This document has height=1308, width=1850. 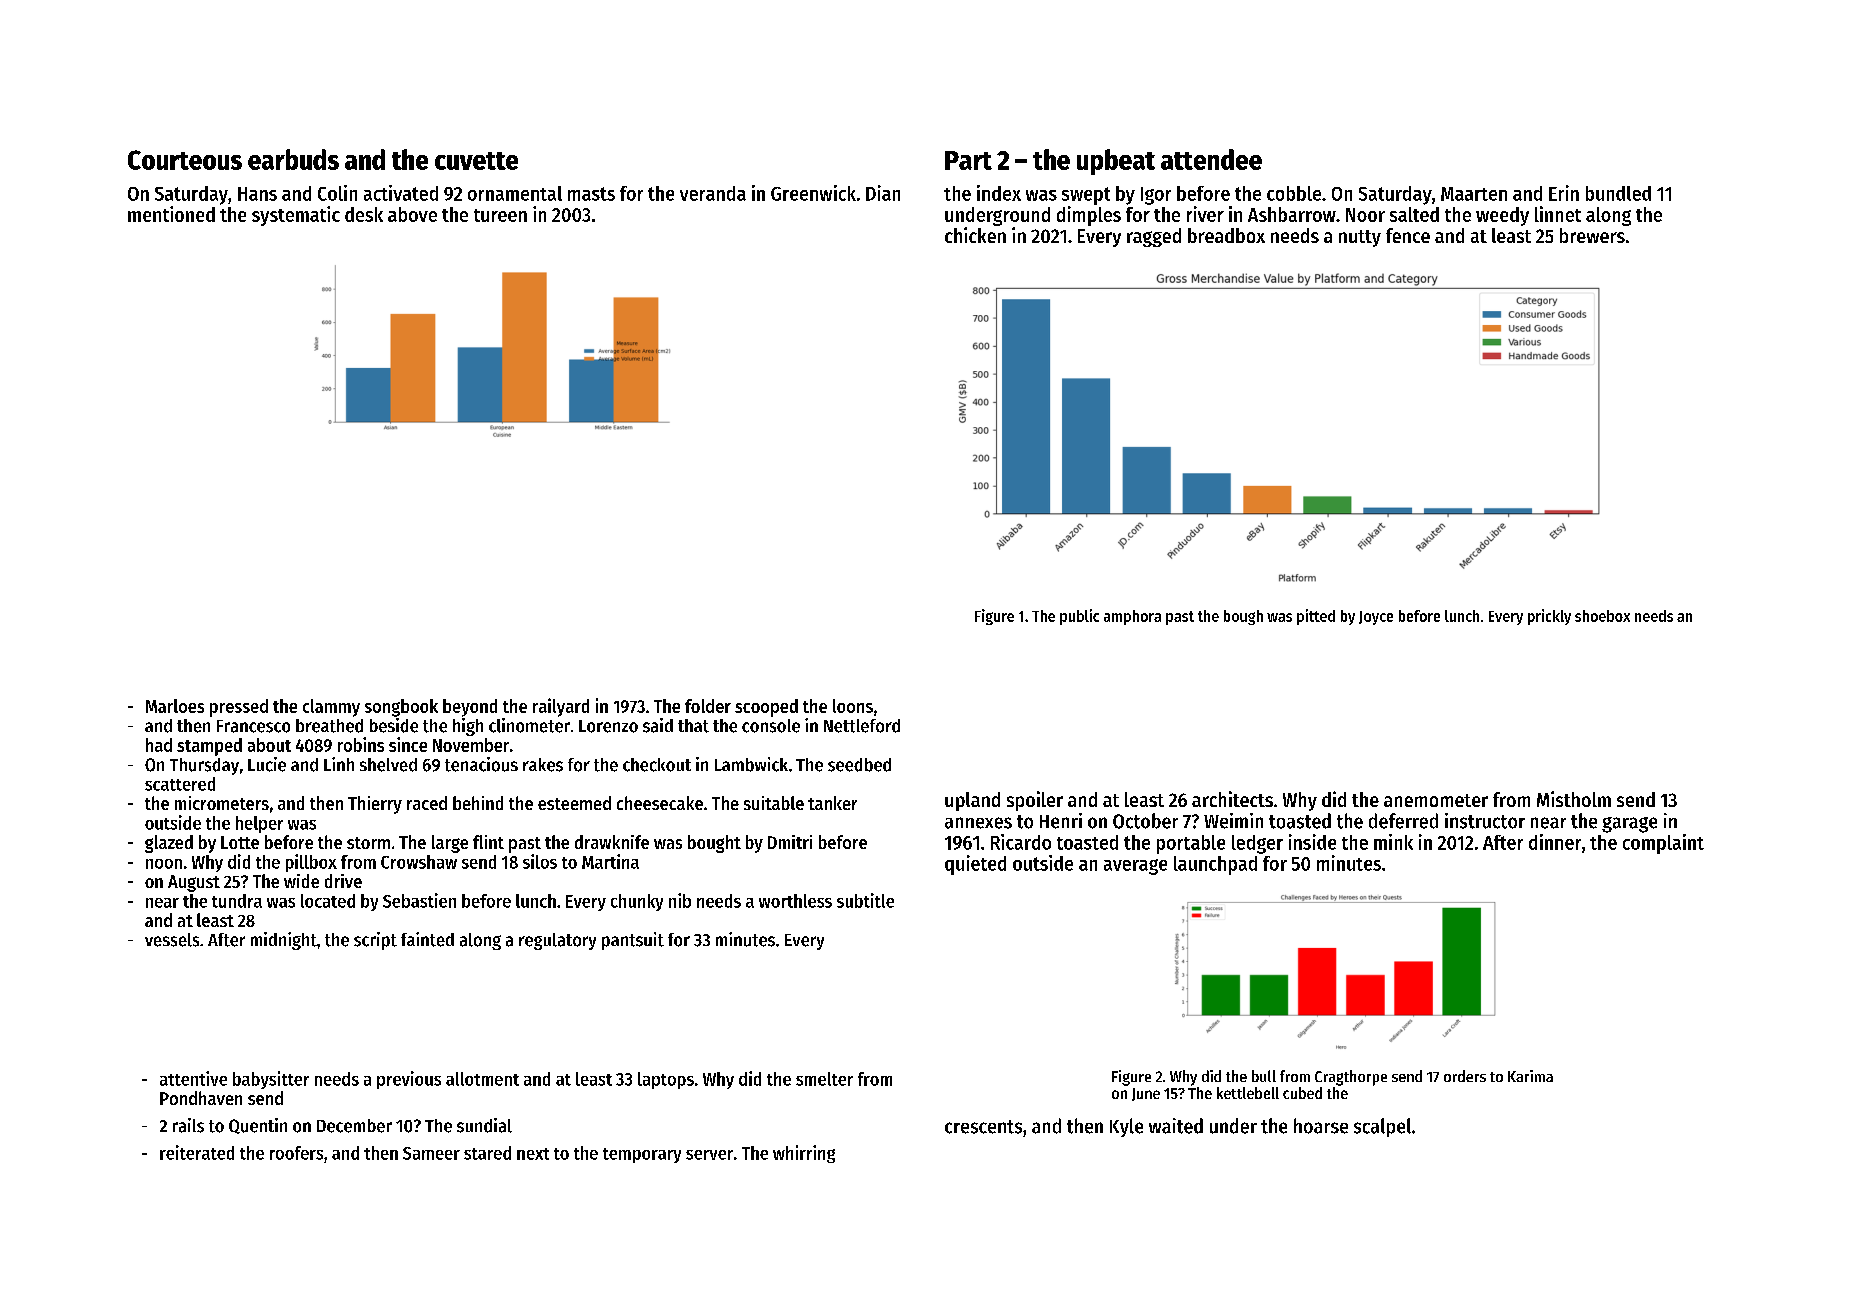 I want to click on systematic, so click(x=296, y=216).
